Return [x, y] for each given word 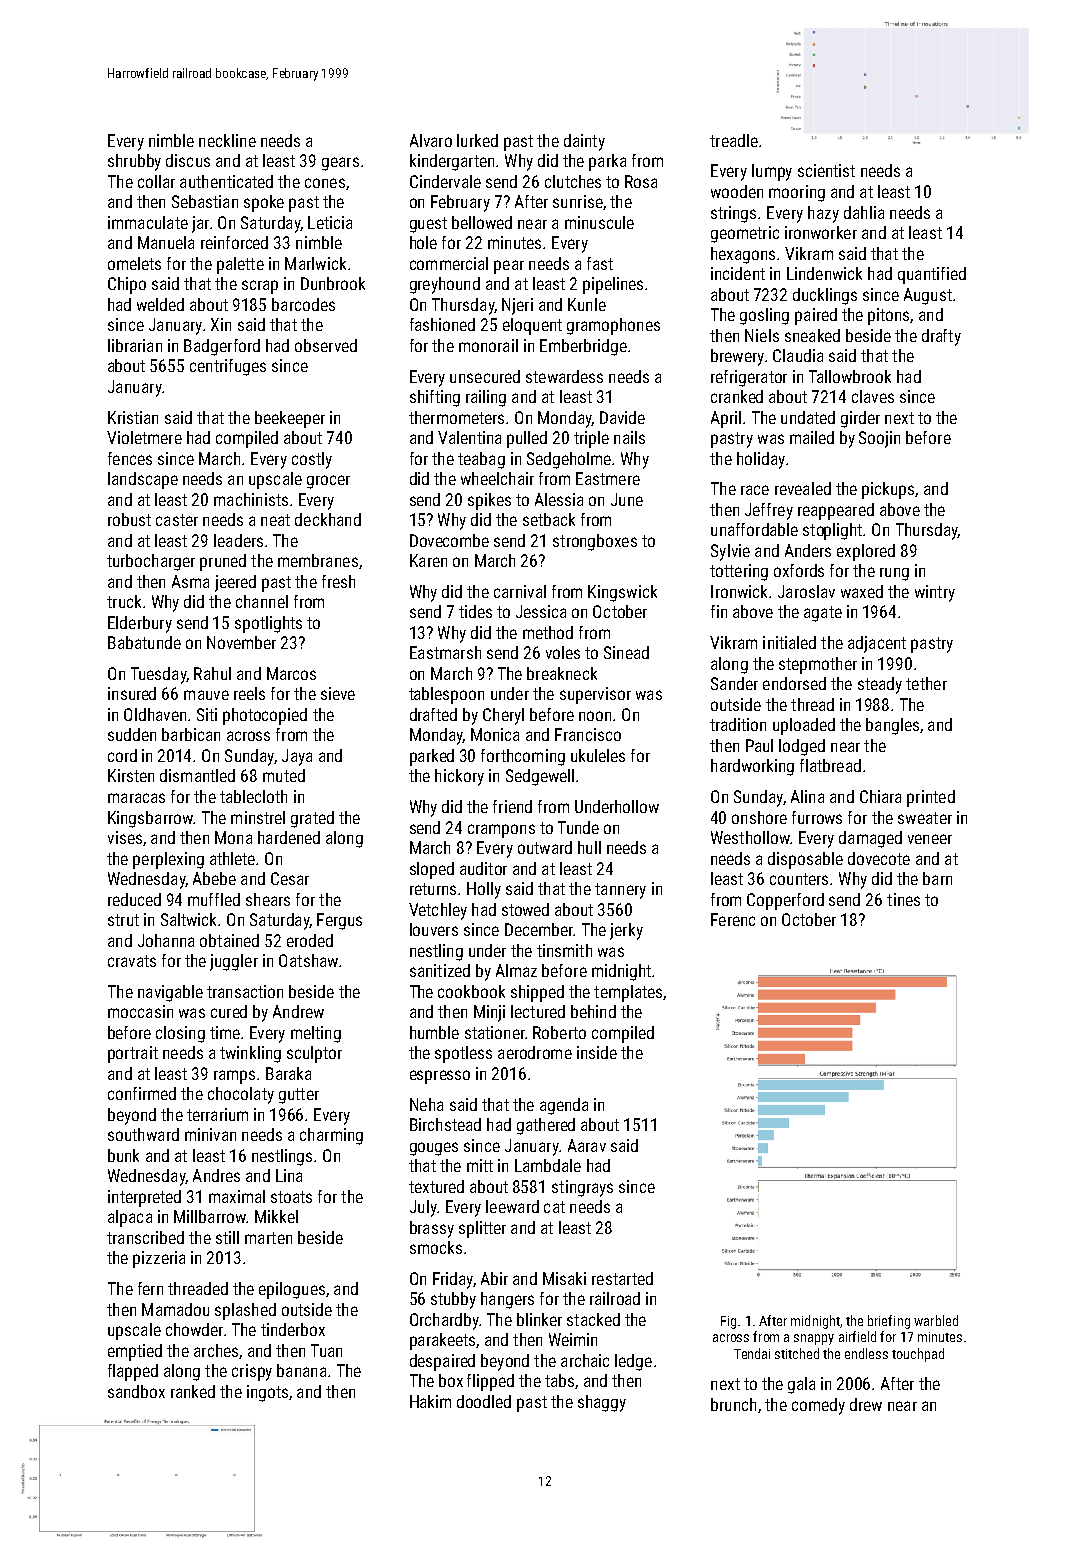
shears [268, 899]
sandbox [136, 1391]
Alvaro [431, 140]
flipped [490, 1382]
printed [931, 798]
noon [595, 716]
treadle [734, 140]
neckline [227, 140]
